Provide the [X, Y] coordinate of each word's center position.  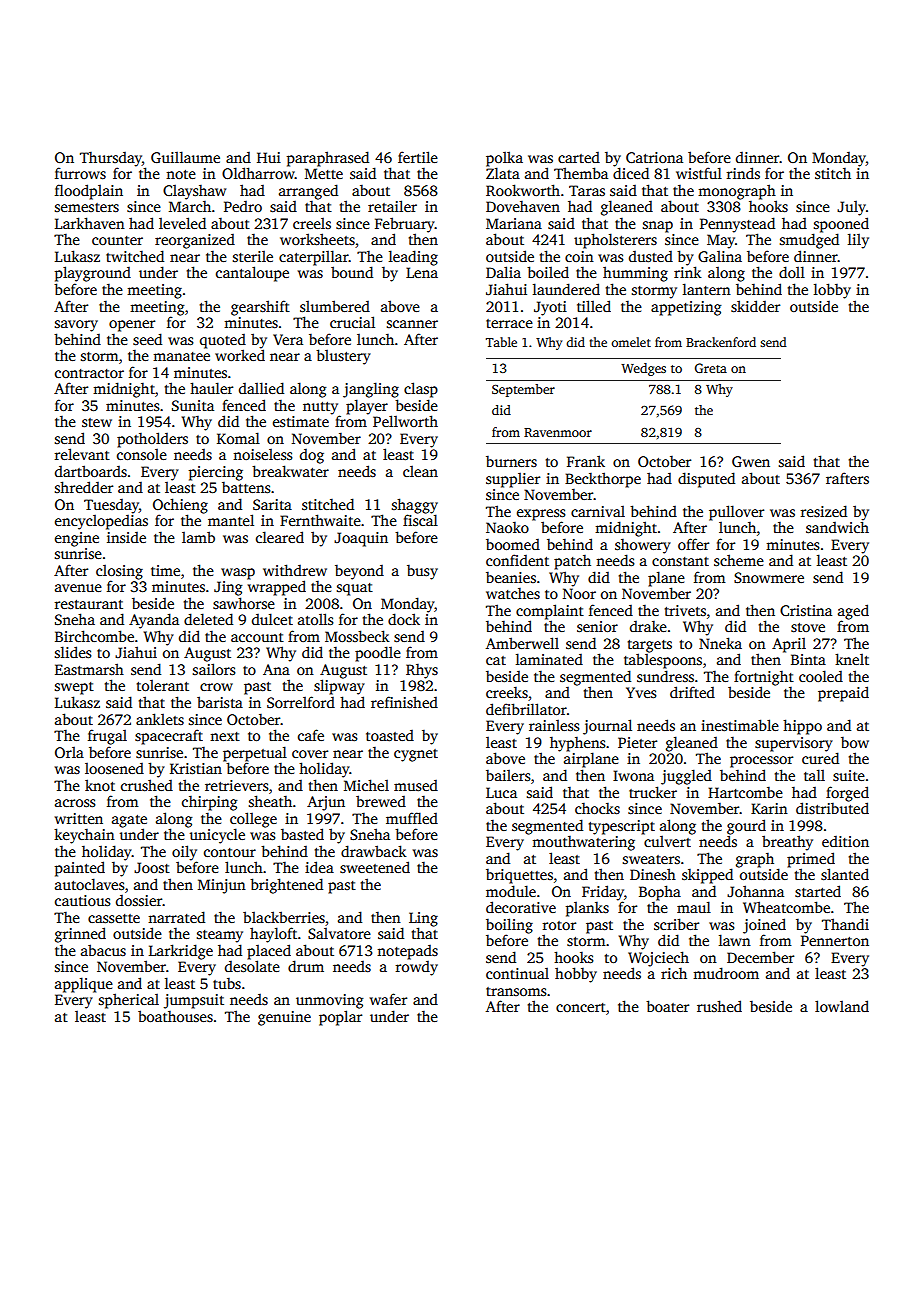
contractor [89, 373]
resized [824, 511]
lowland [842, 1006]
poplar [340, 1018]
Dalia [503, 272]
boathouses [175, 1016]
